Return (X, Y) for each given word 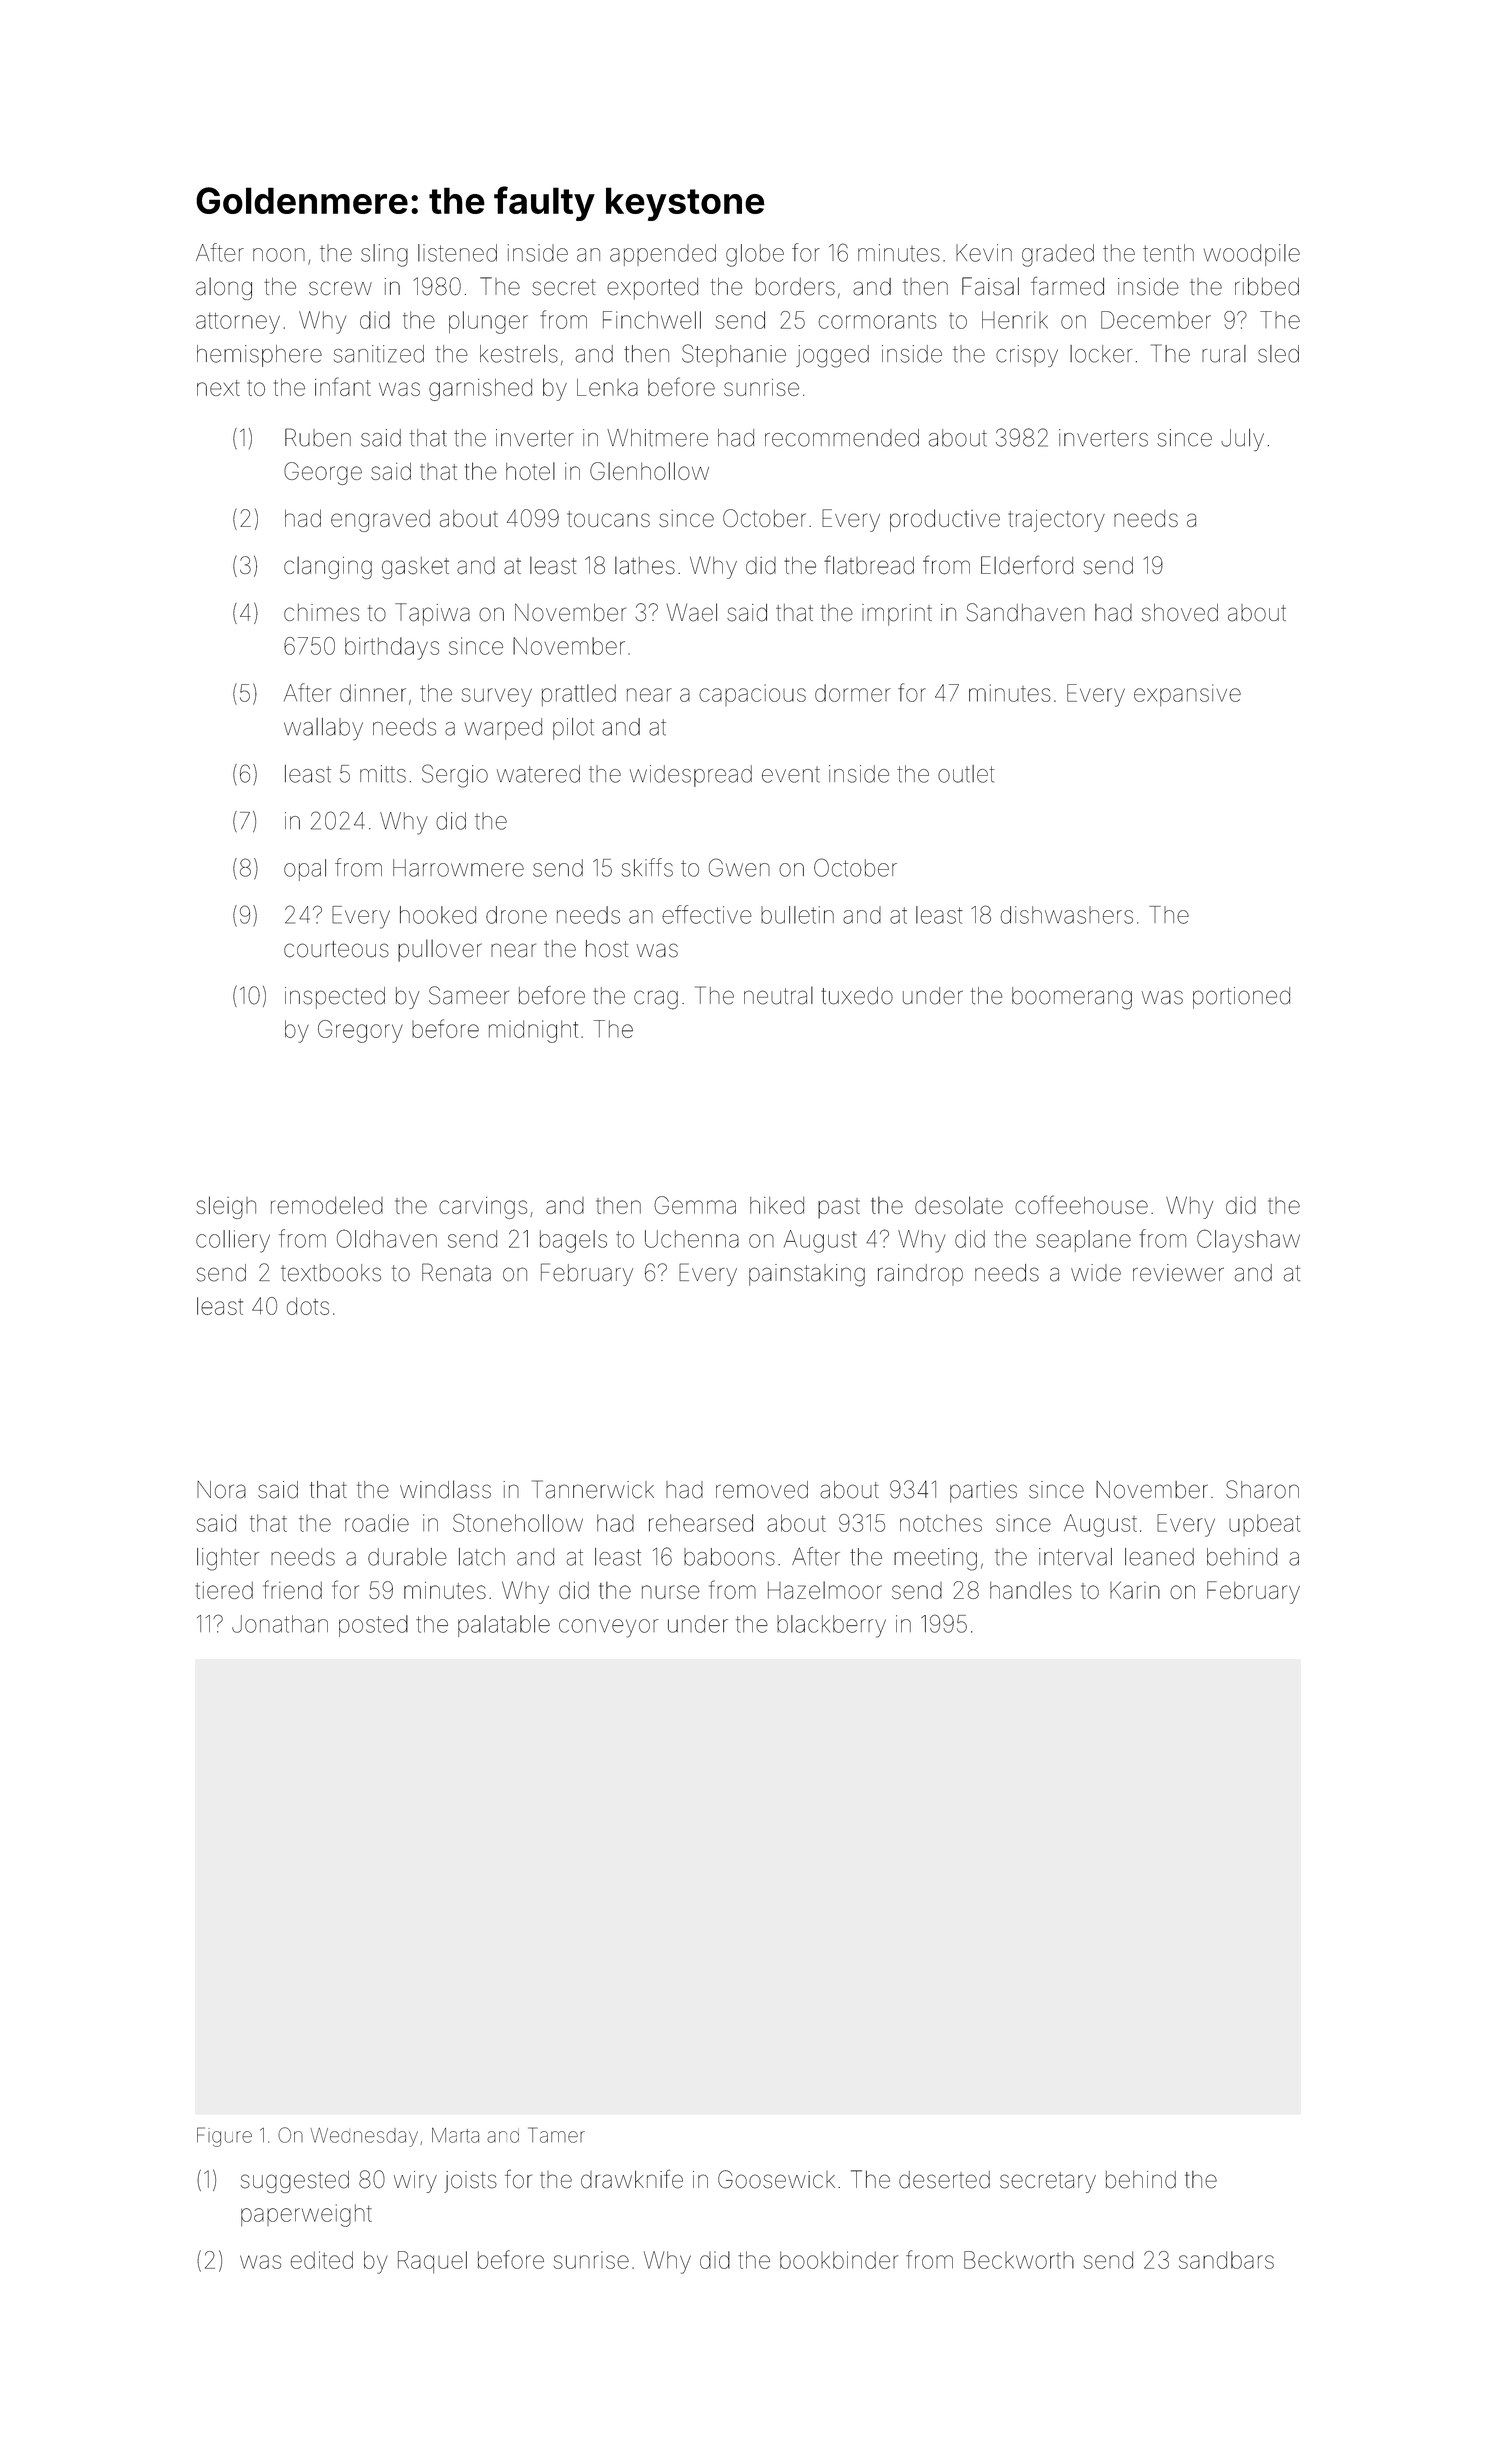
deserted (944, 2180)
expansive (1187, 695)
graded (1058, 255)
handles (1031, 1590)
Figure (224, 2137)
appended (663, 255)
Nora (221, 1490)
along (224, 288)
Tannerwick (593, 1489)
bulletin (797, 915)
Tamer (556, 2135)
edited (322, 2260)
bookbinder (839, 2260)
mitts (383, 774)
